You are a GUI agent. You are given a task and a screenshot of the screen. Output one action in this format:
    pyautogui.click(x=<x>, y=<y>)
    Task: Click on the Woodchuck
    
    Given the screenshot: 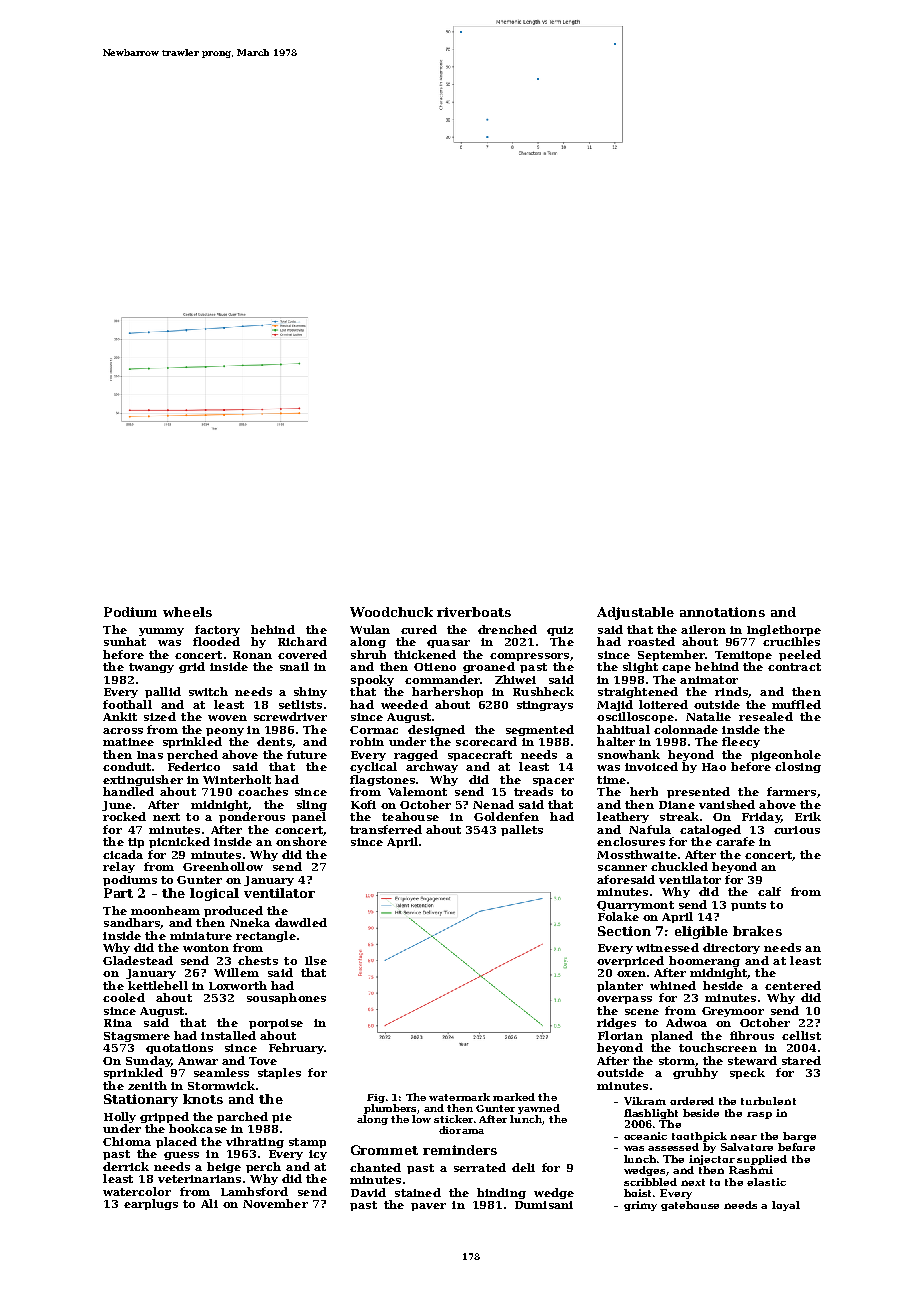 What is the action you would take?
    pyautogui.click(x=391, y=612)
